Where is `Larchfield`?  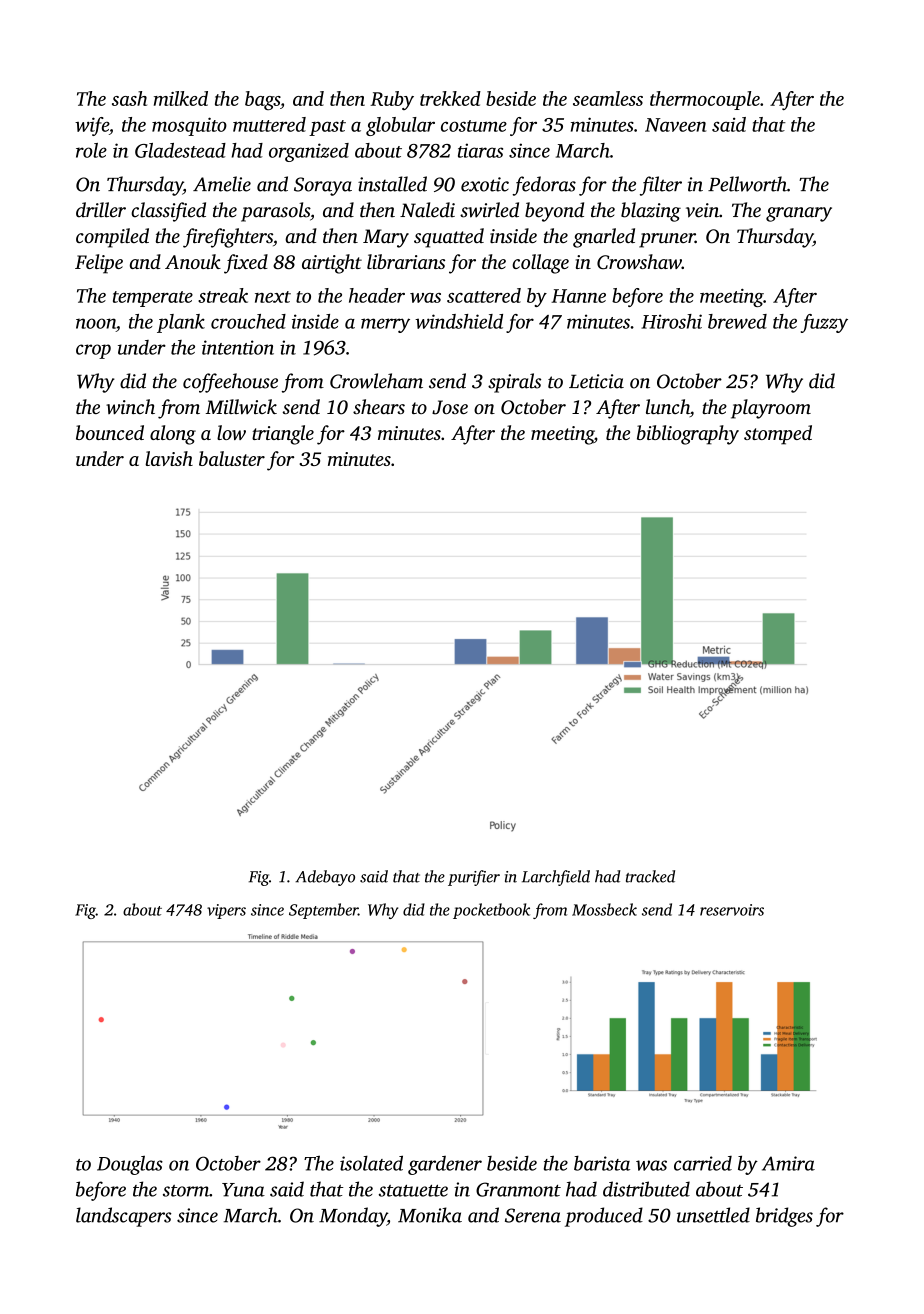 Larchfield is located at coordinates (556, 878).
